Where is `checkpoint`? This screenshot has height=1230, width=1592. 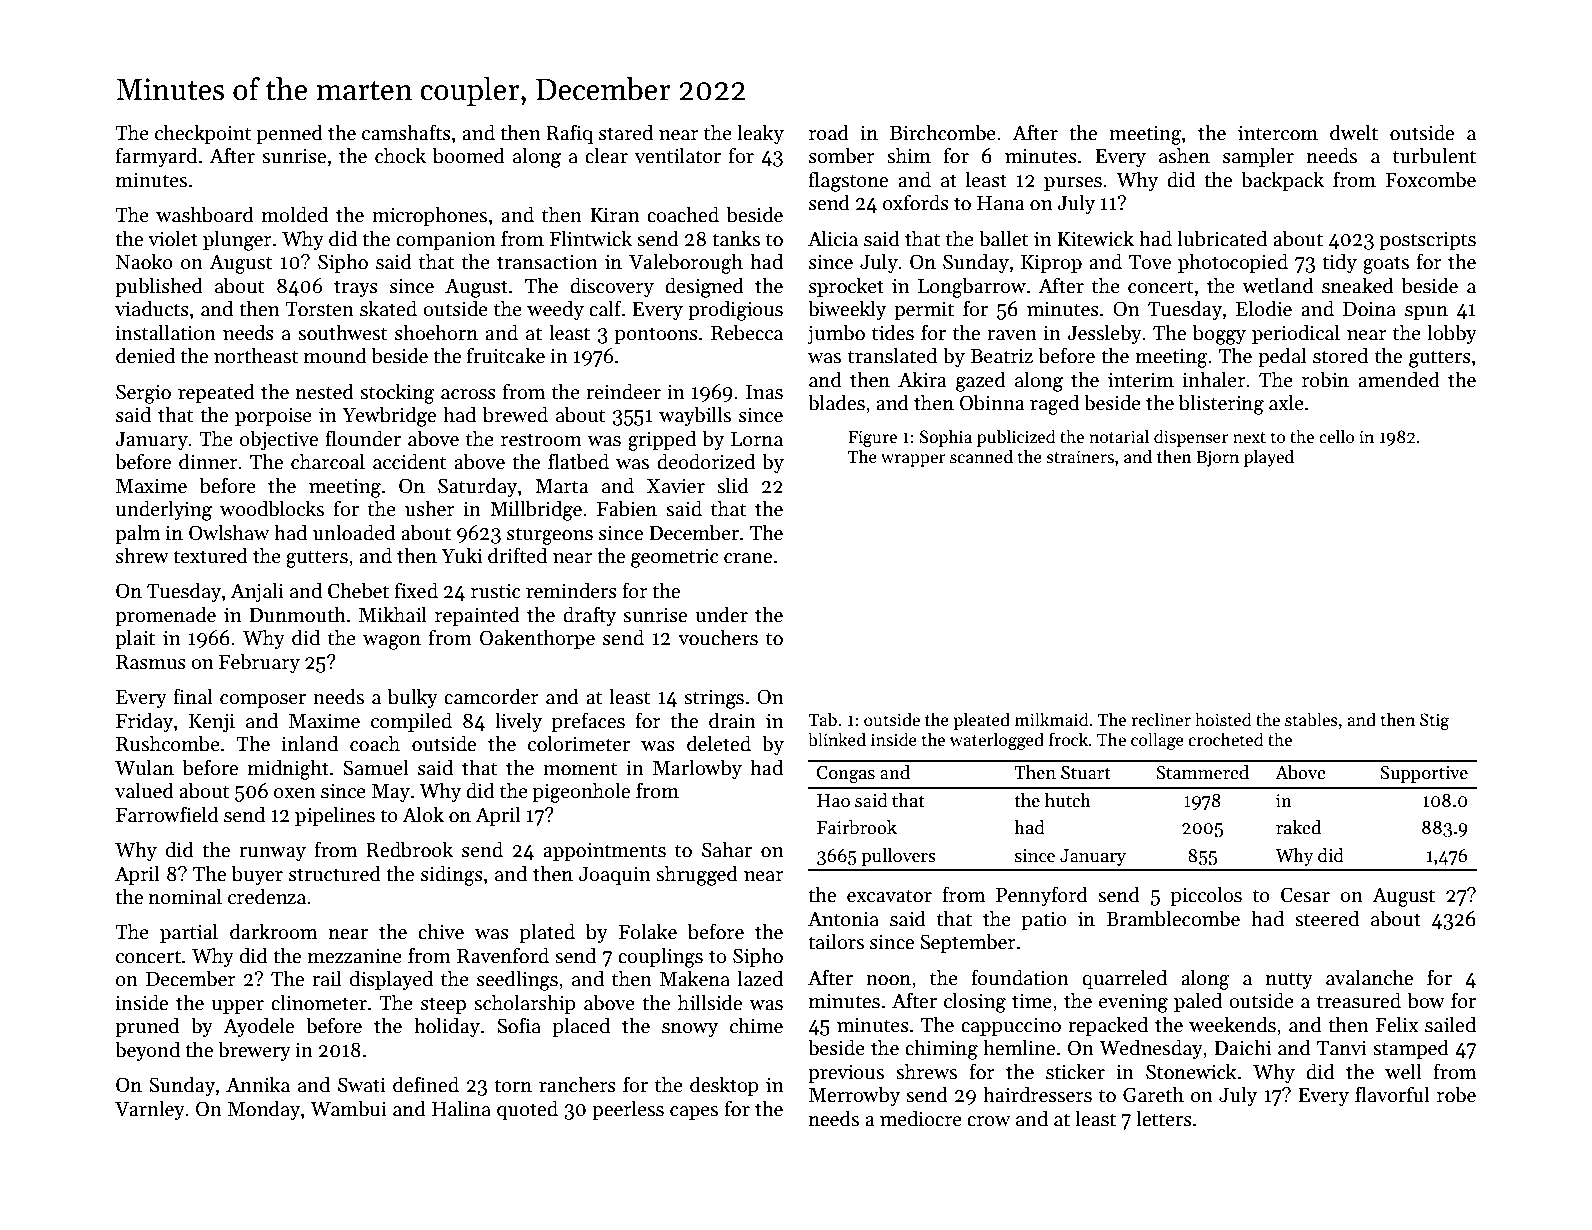
checkpoint is located at coordinates (203, 134).
